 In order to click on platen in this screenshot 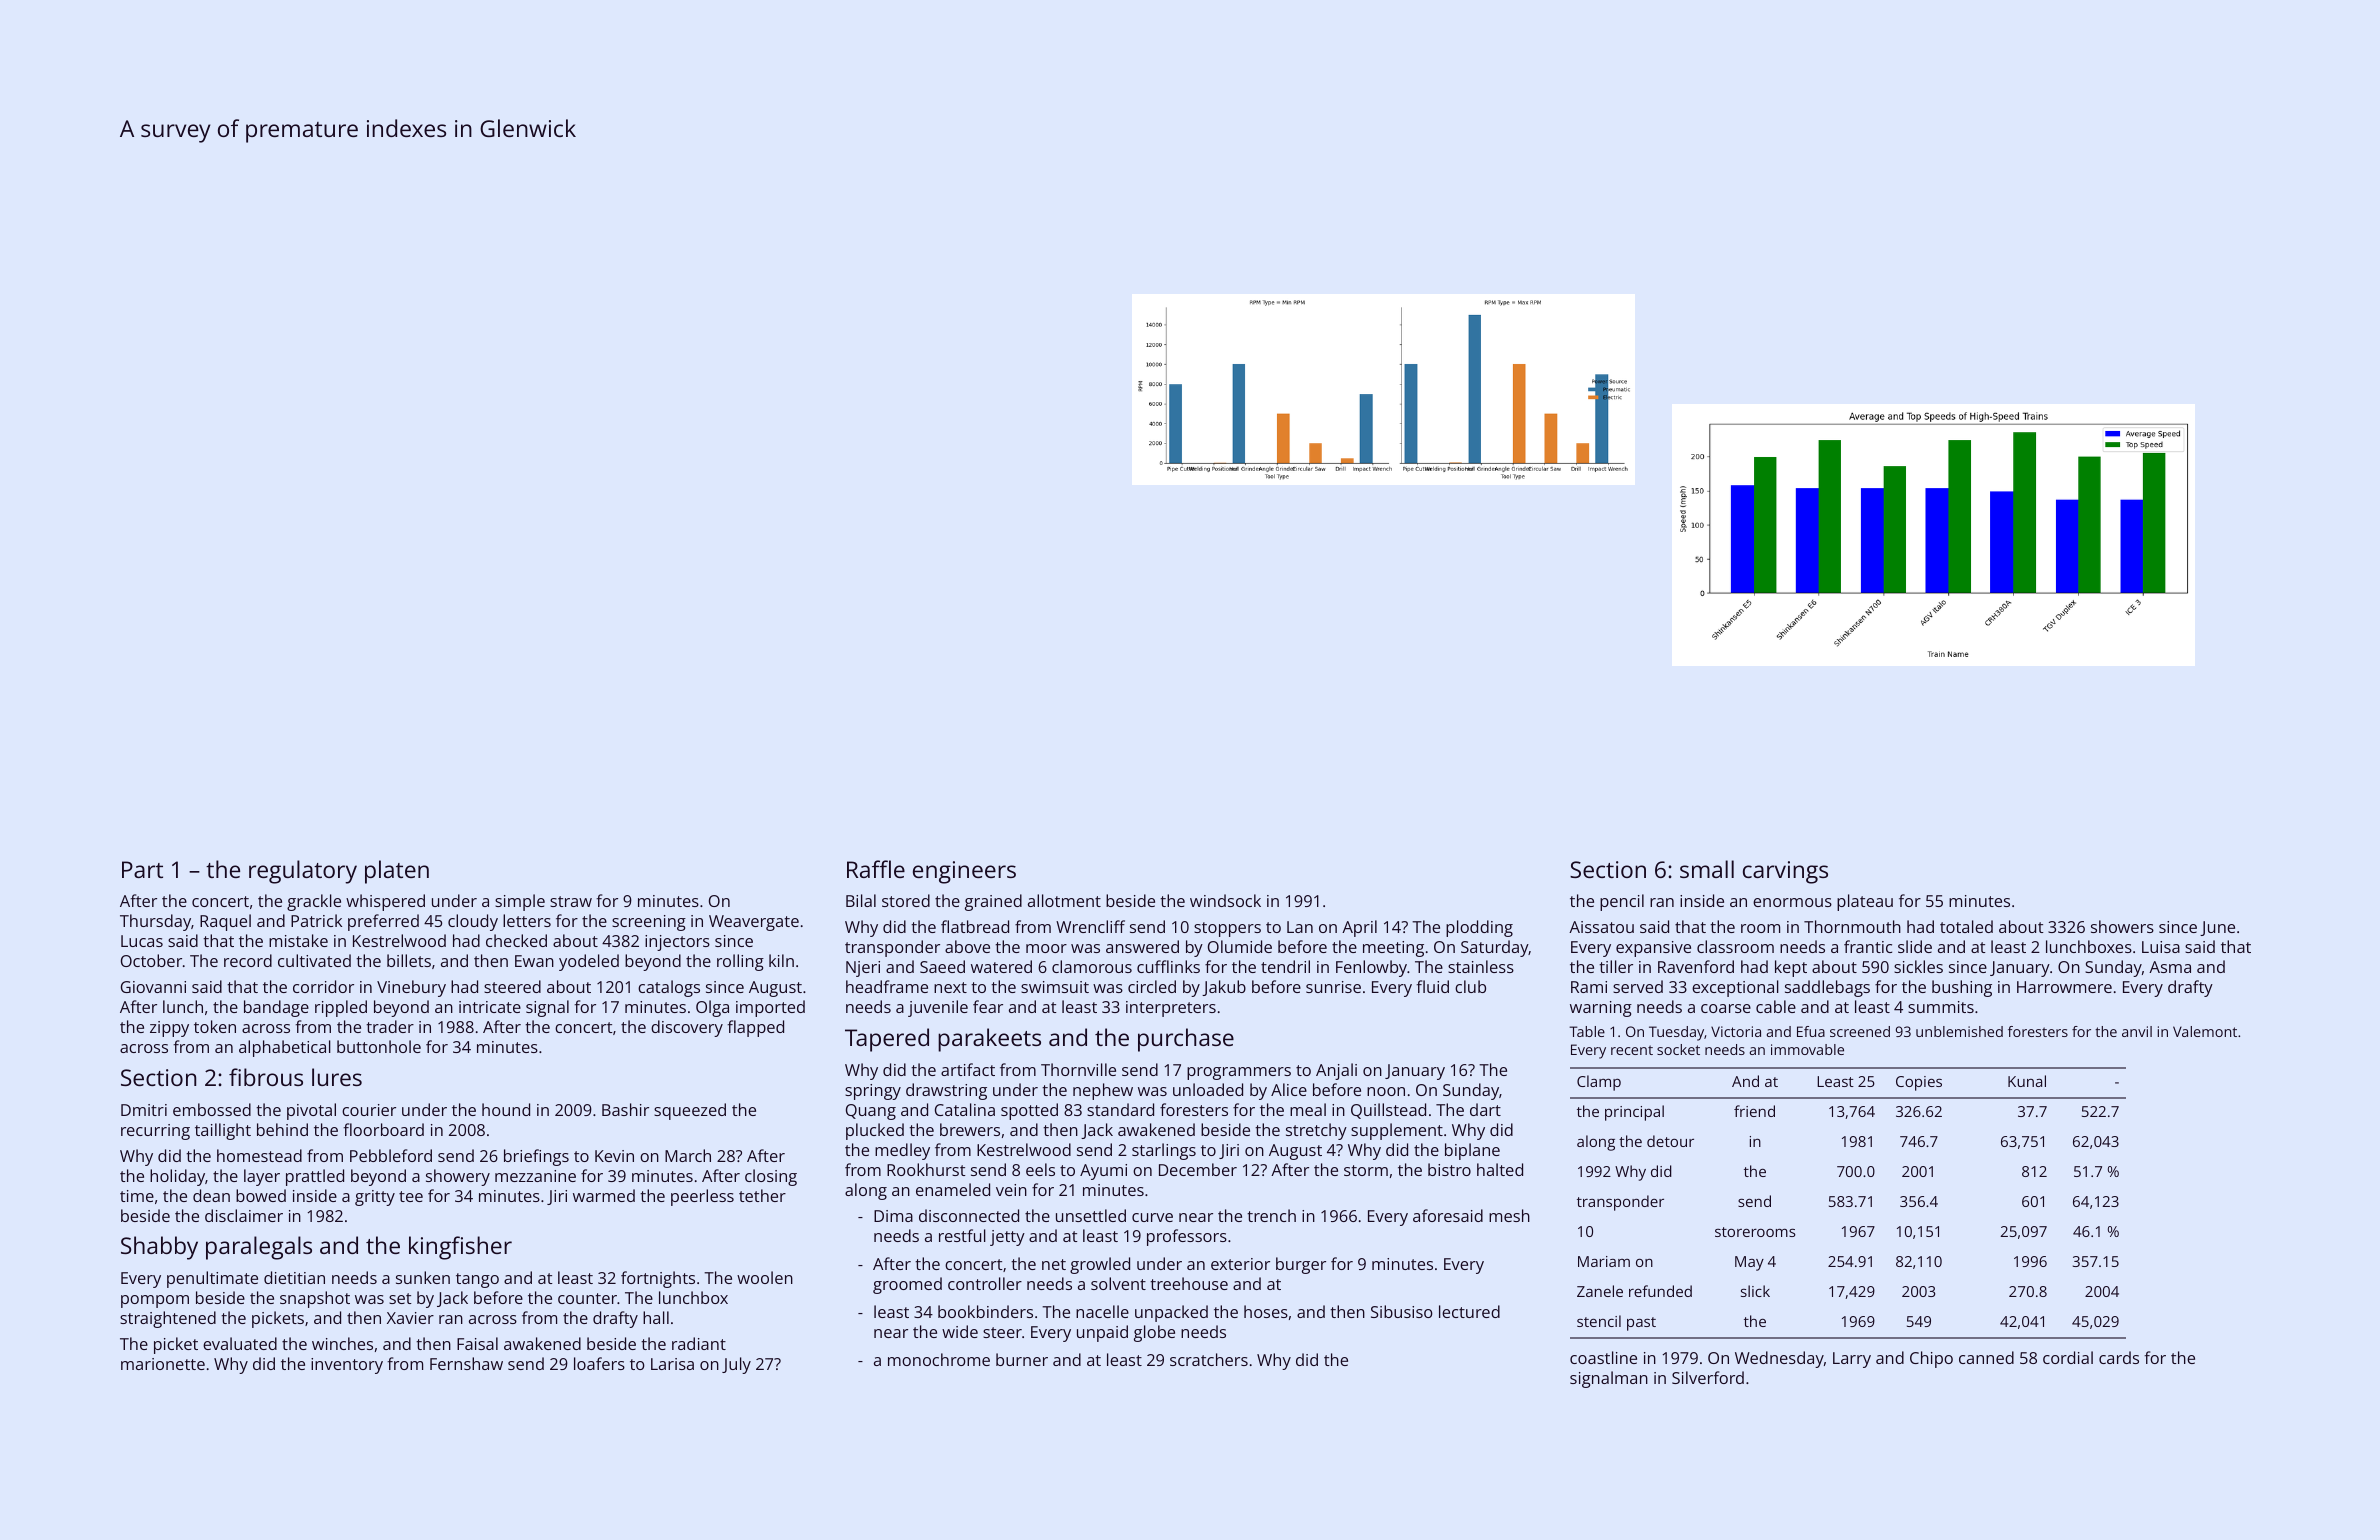, I will do `click(397, 872)`.
